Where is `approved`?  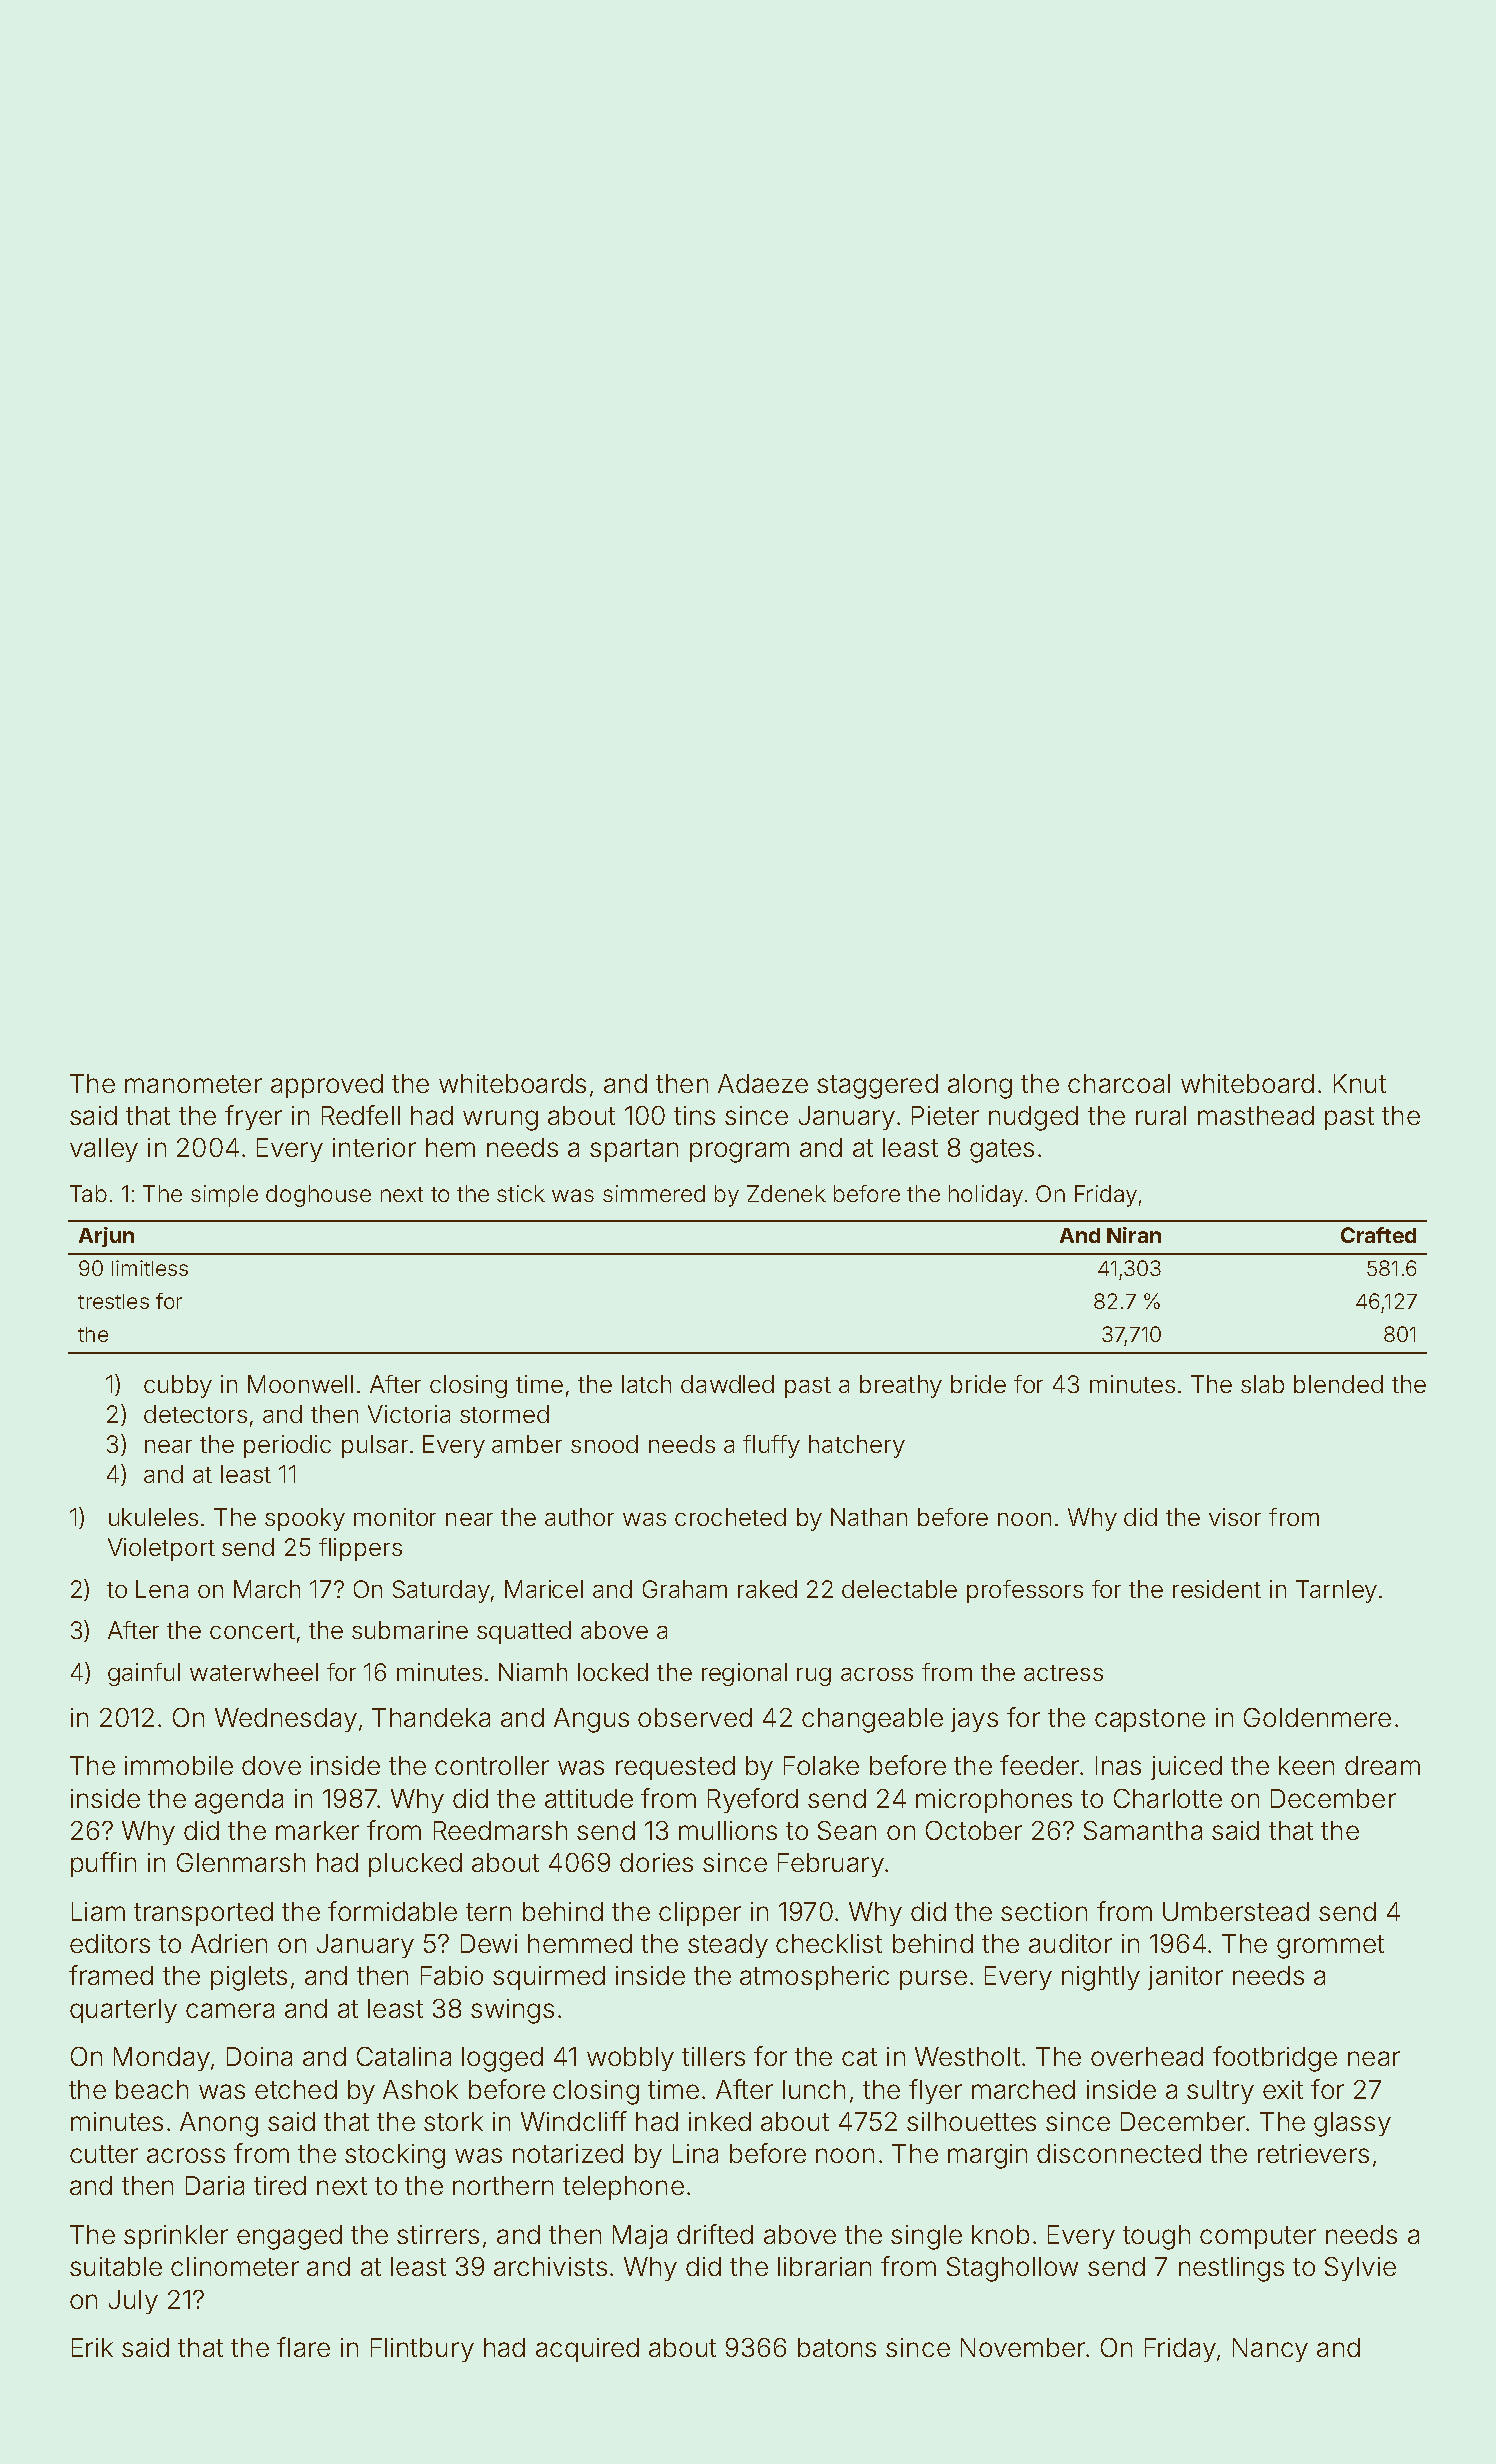 approved is located at coordinates (327, 1086).
